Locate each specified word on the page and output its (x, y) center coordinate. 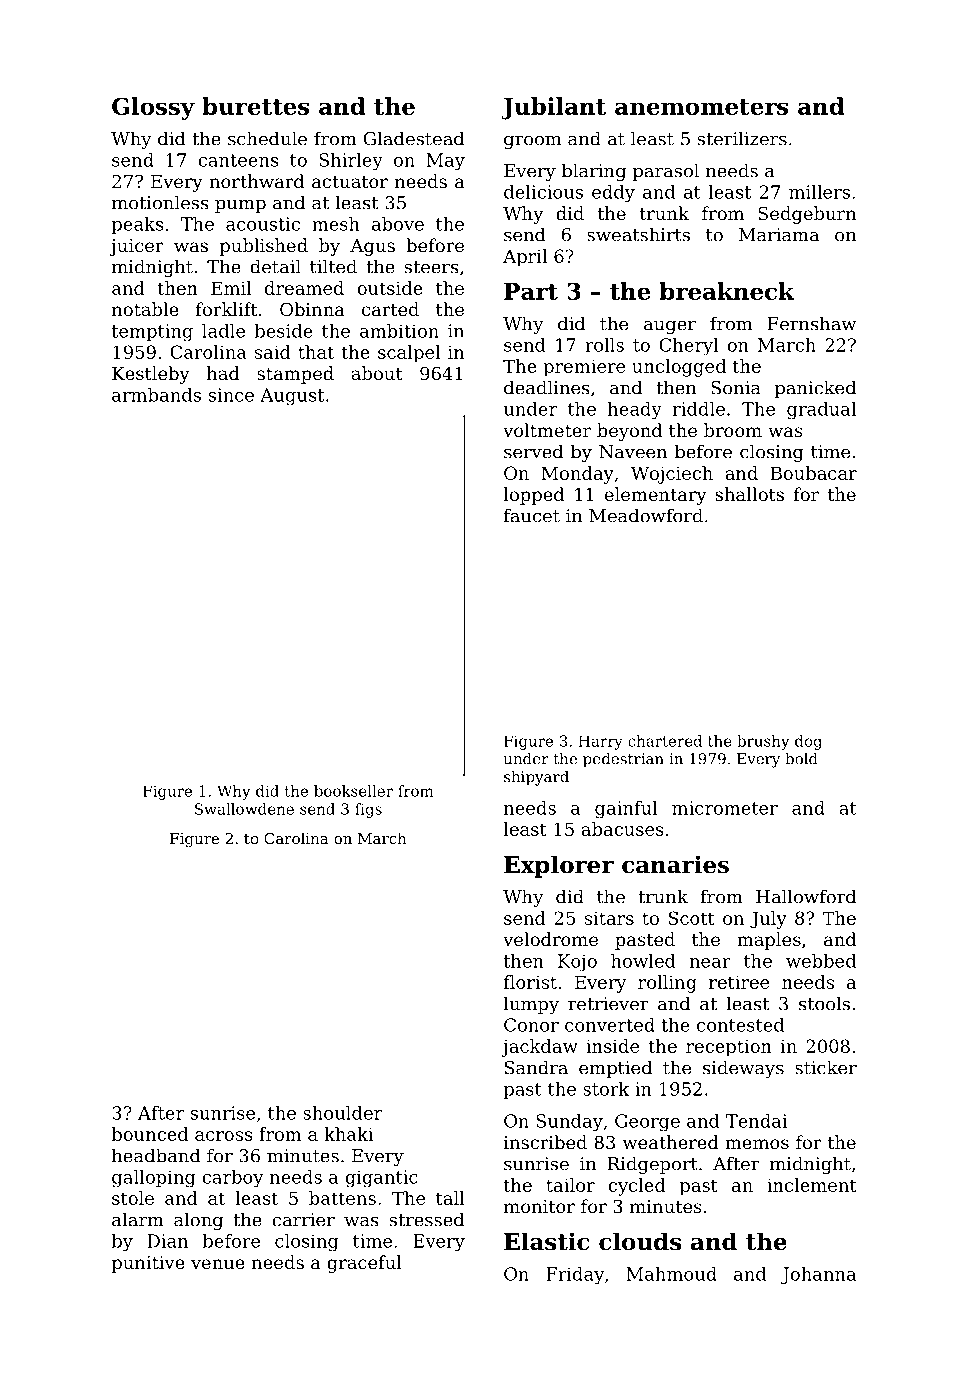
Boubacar (814, 473)
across (224, 1136)
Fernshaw (812, 323)
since (231, 395)
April (525, 258)
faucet (532, 515)
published (264, 247)
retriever (608, 1004)
